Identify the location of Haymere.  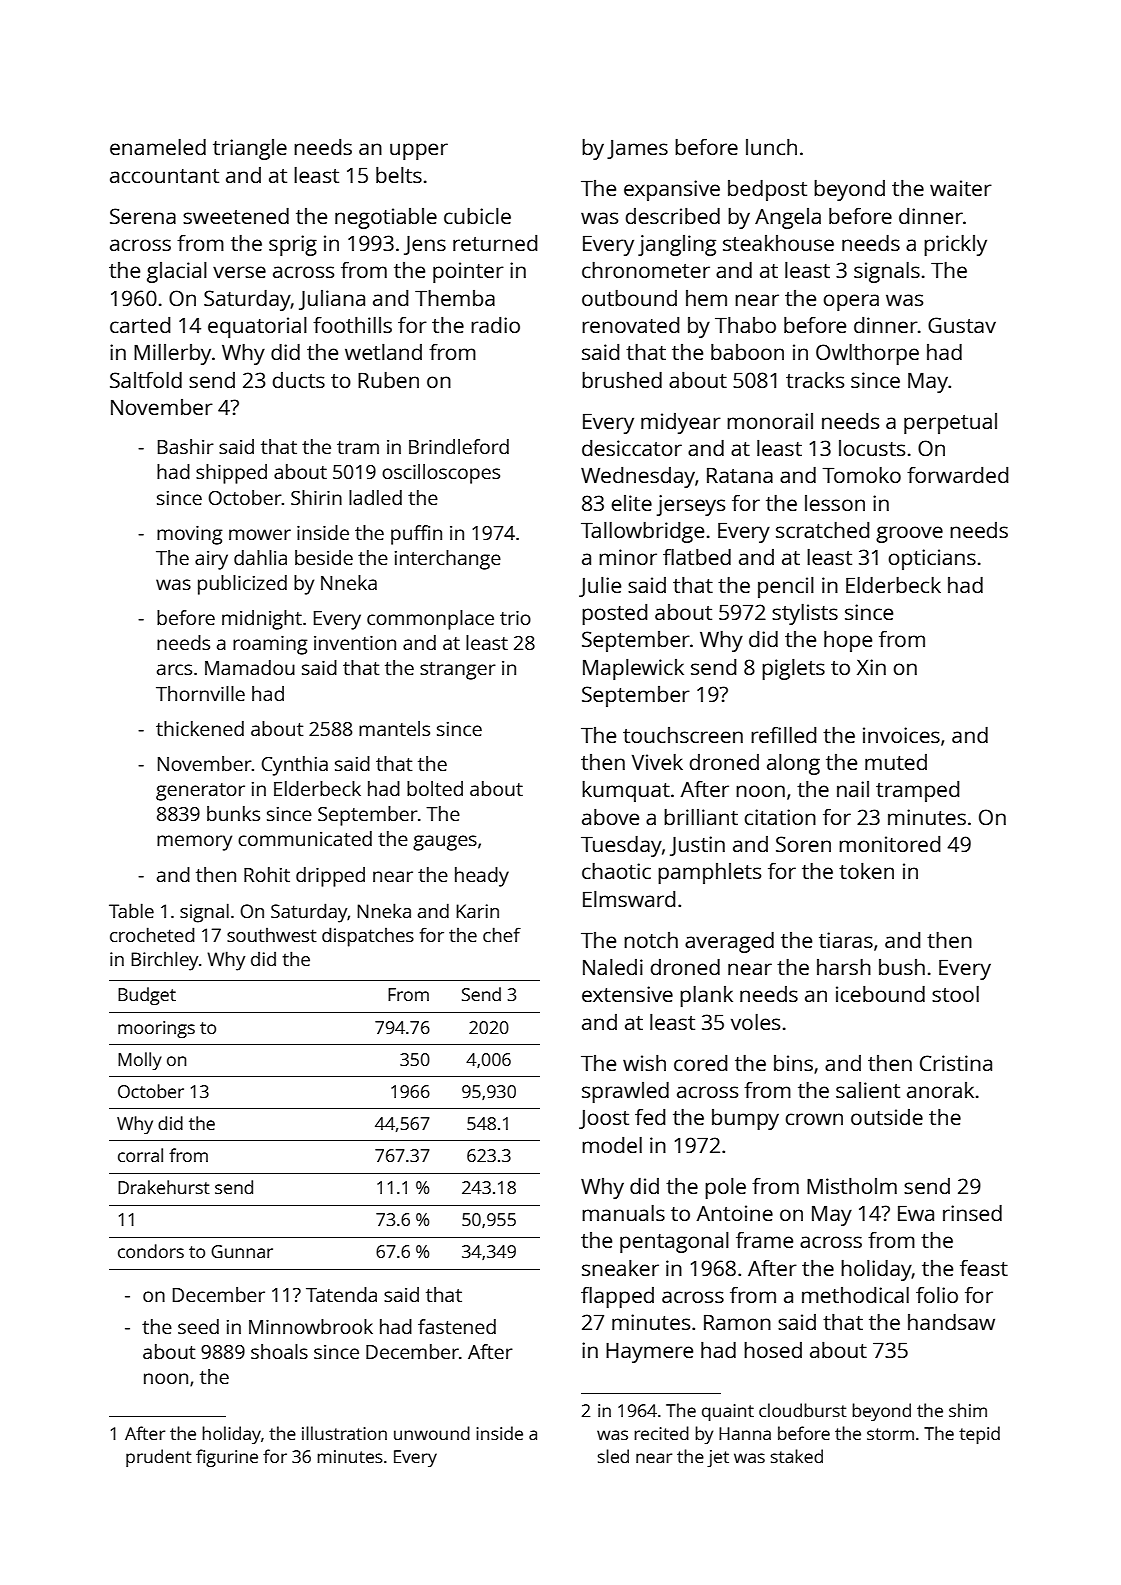
(649, 1353).
